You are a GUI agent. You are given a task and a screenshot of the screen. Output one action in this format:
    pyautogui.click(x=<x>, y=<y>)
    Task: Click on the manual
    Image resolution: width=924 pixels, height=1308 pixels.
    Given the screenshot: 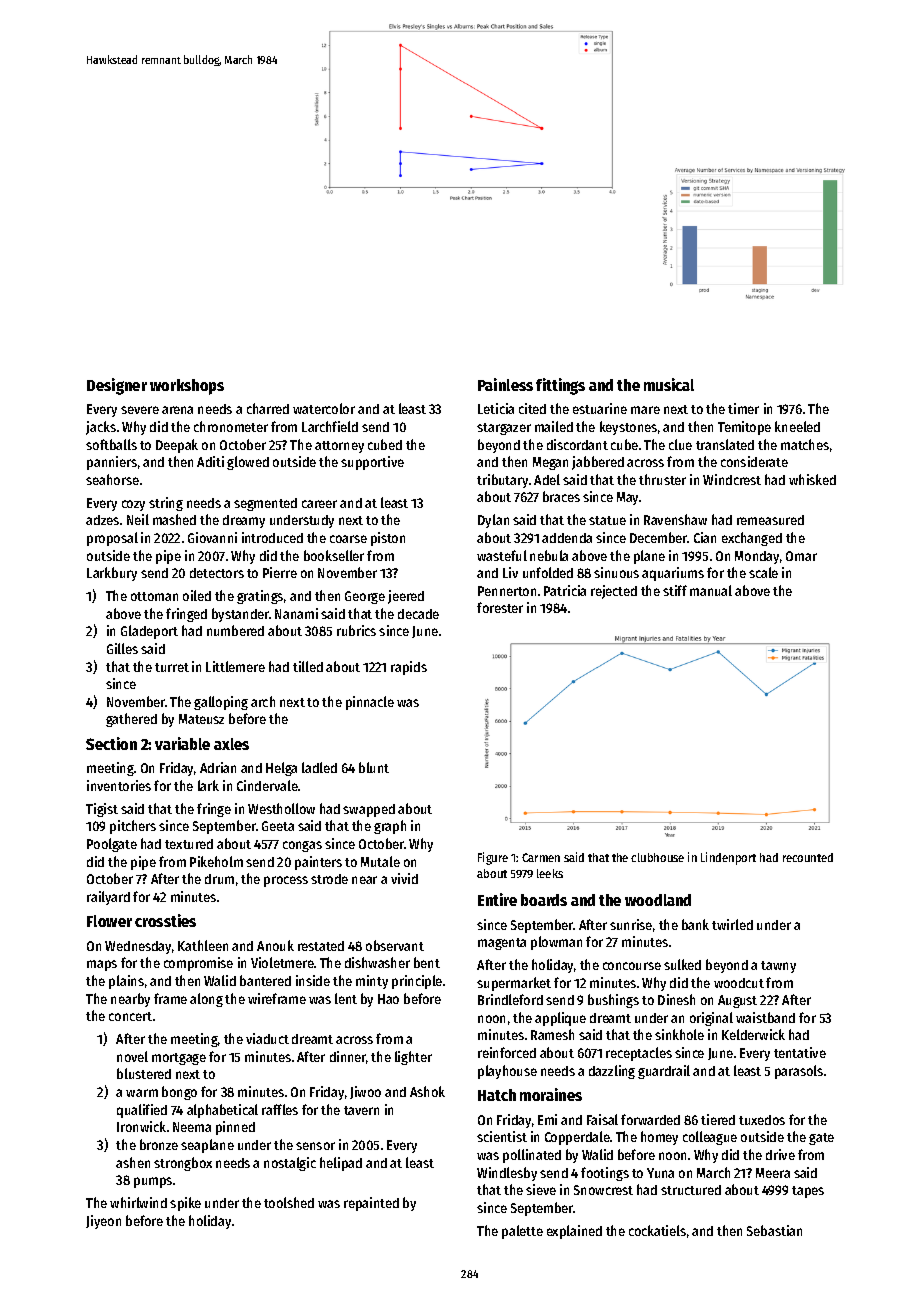 What is the action you would take?
    pyautogui.click(x=711, y=590)
